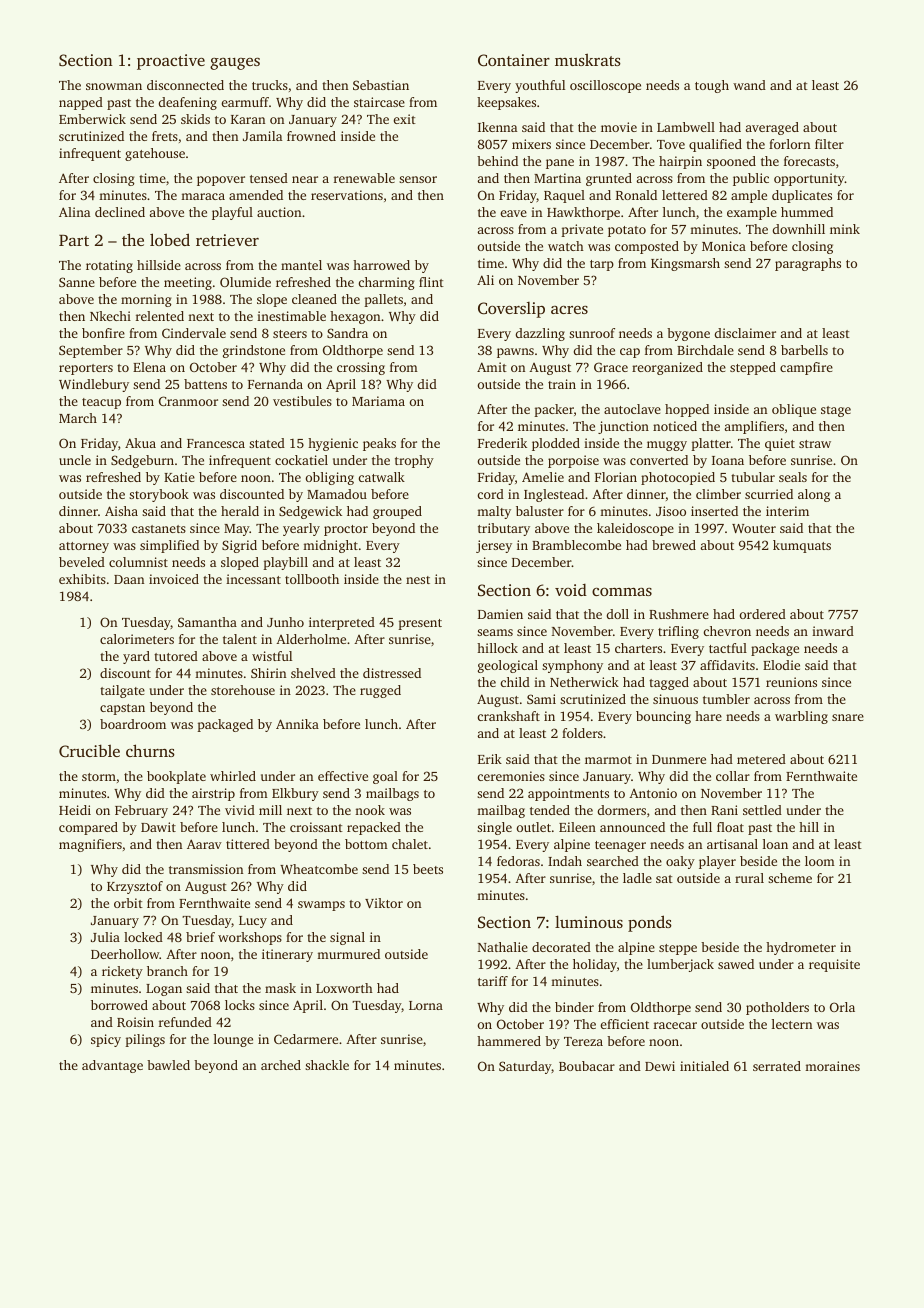 The image size is (924, 1308). Describe the element at coordinates (712, 86) in the page. I see `tough` at that location.
